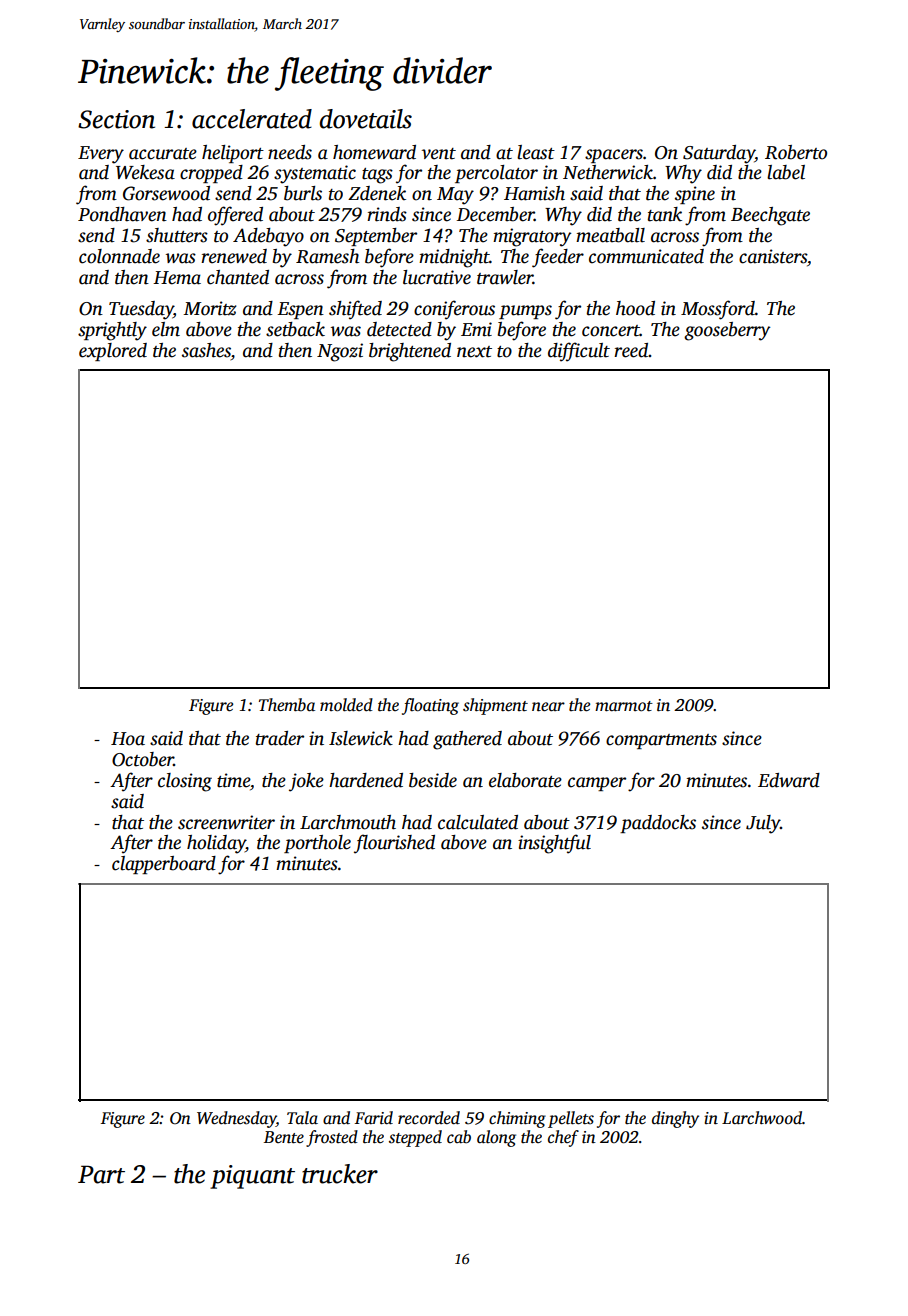  I want to click on camper, so click(597, 784).
